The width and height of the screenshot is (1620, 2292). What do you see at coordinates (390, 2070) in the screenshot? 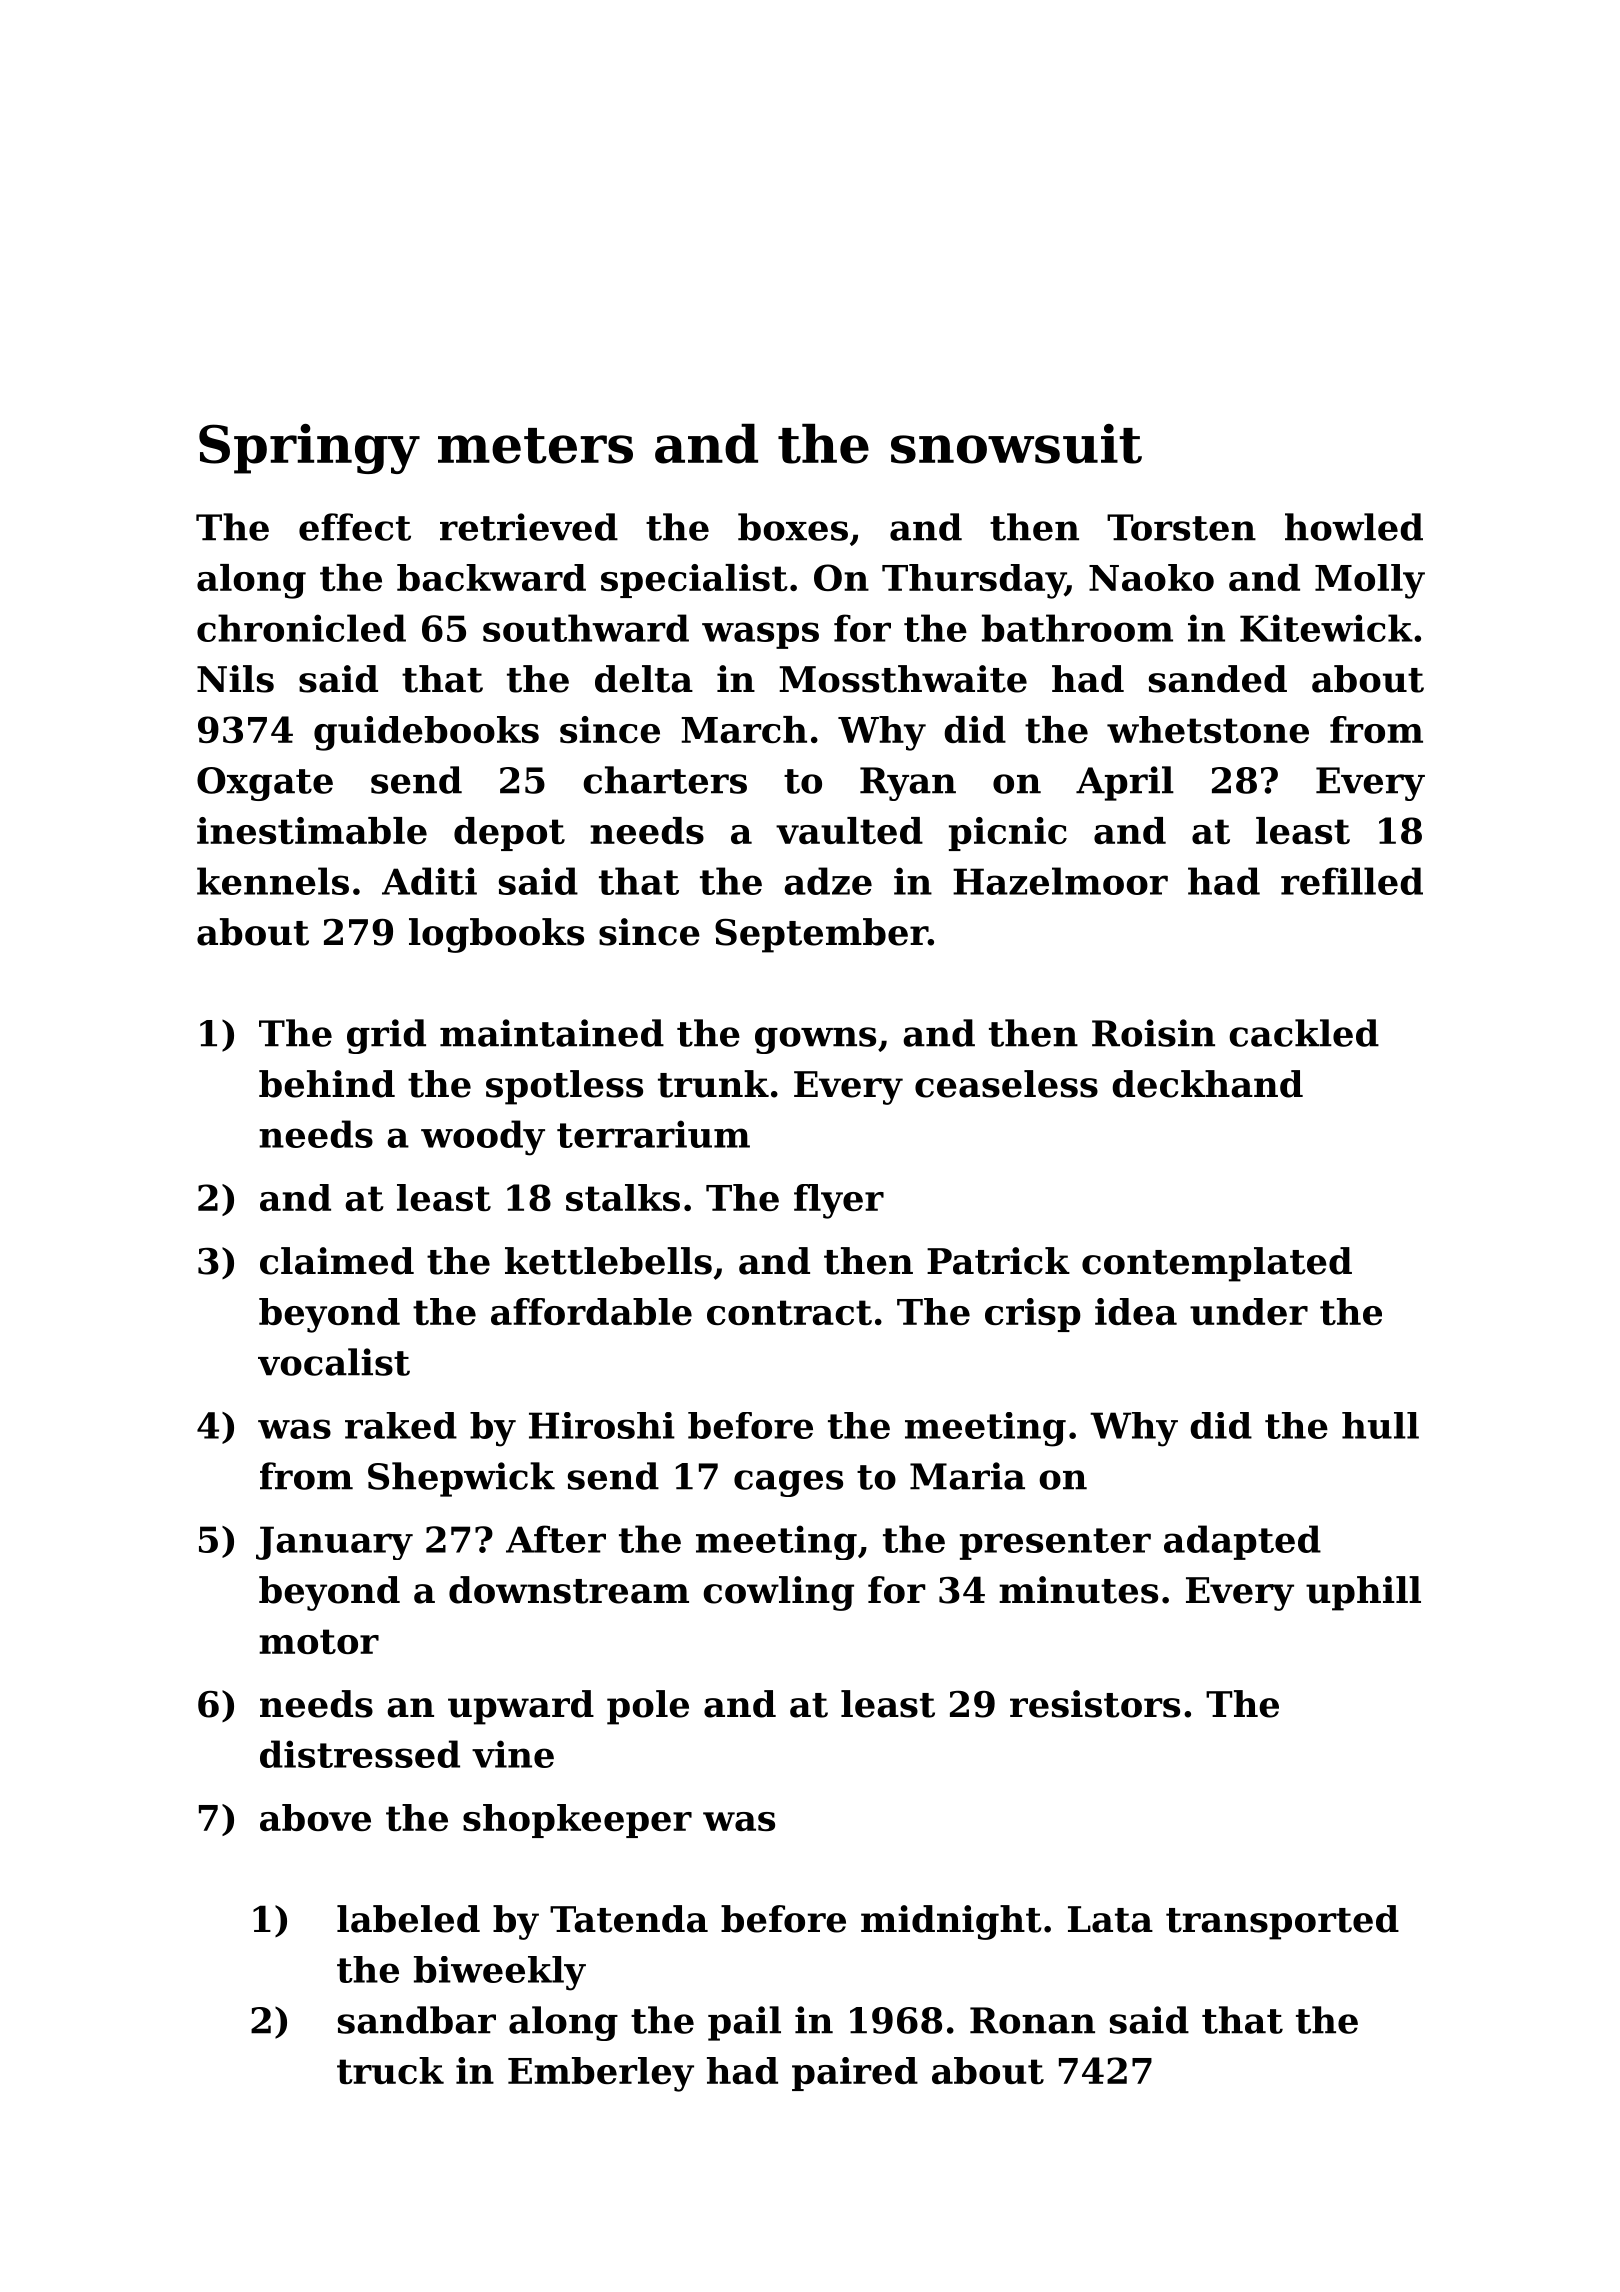
I see `truck` at bounding box center [390, 2070].
